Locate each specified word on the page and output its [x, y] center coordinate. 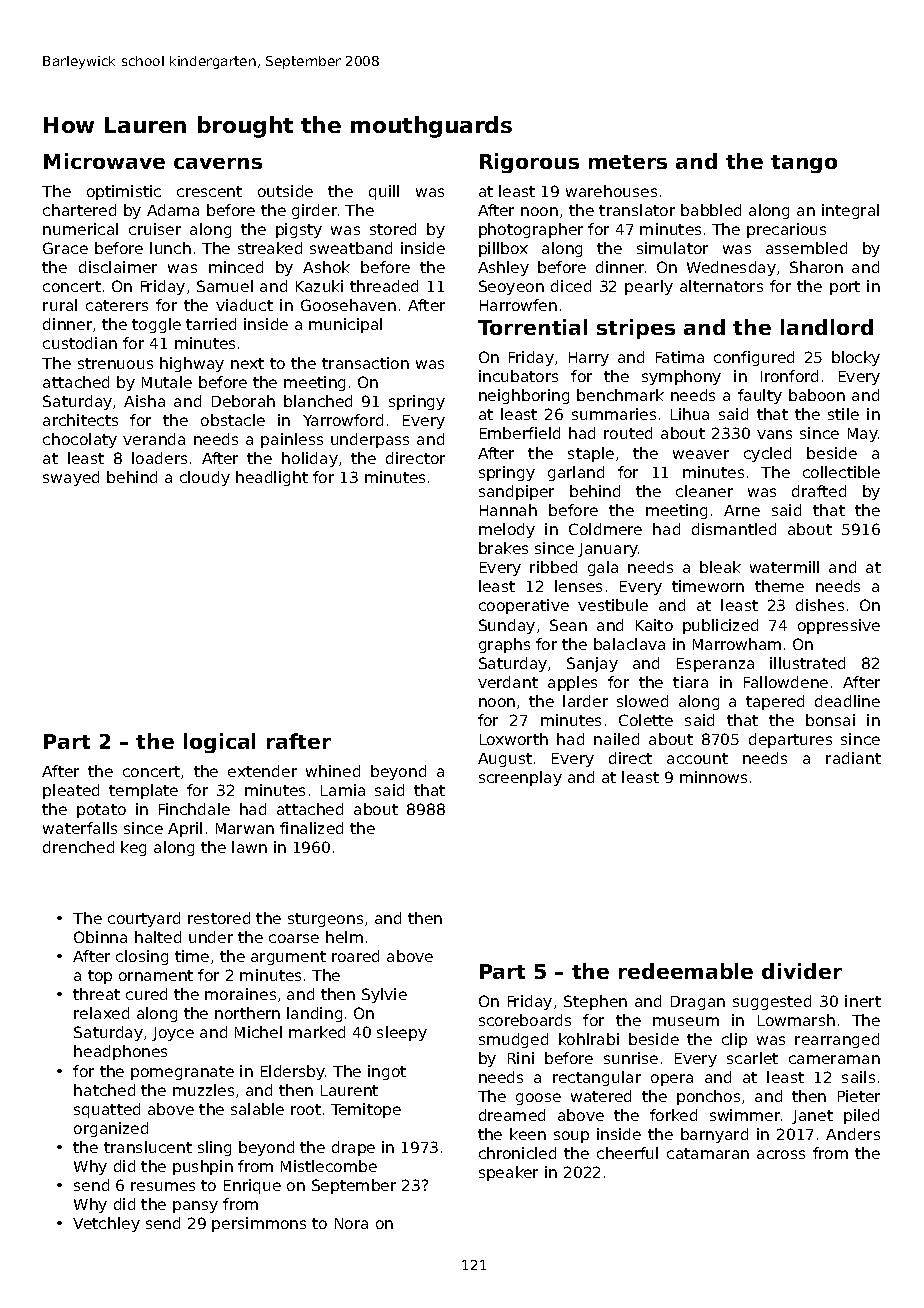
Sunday [507, 626]
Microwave [104, 161]
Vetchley [106, 1224]
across [781, 1154]
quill [384, 192]
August [505, 760]
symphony [681, 377]
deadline [847, 701]
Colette [646, 720]
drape [353, 1148]
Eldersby [293, 1072]
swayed [71, 478]
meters [628, 162]
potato [101, 811]
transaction [365, 363]
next [247, 363]
